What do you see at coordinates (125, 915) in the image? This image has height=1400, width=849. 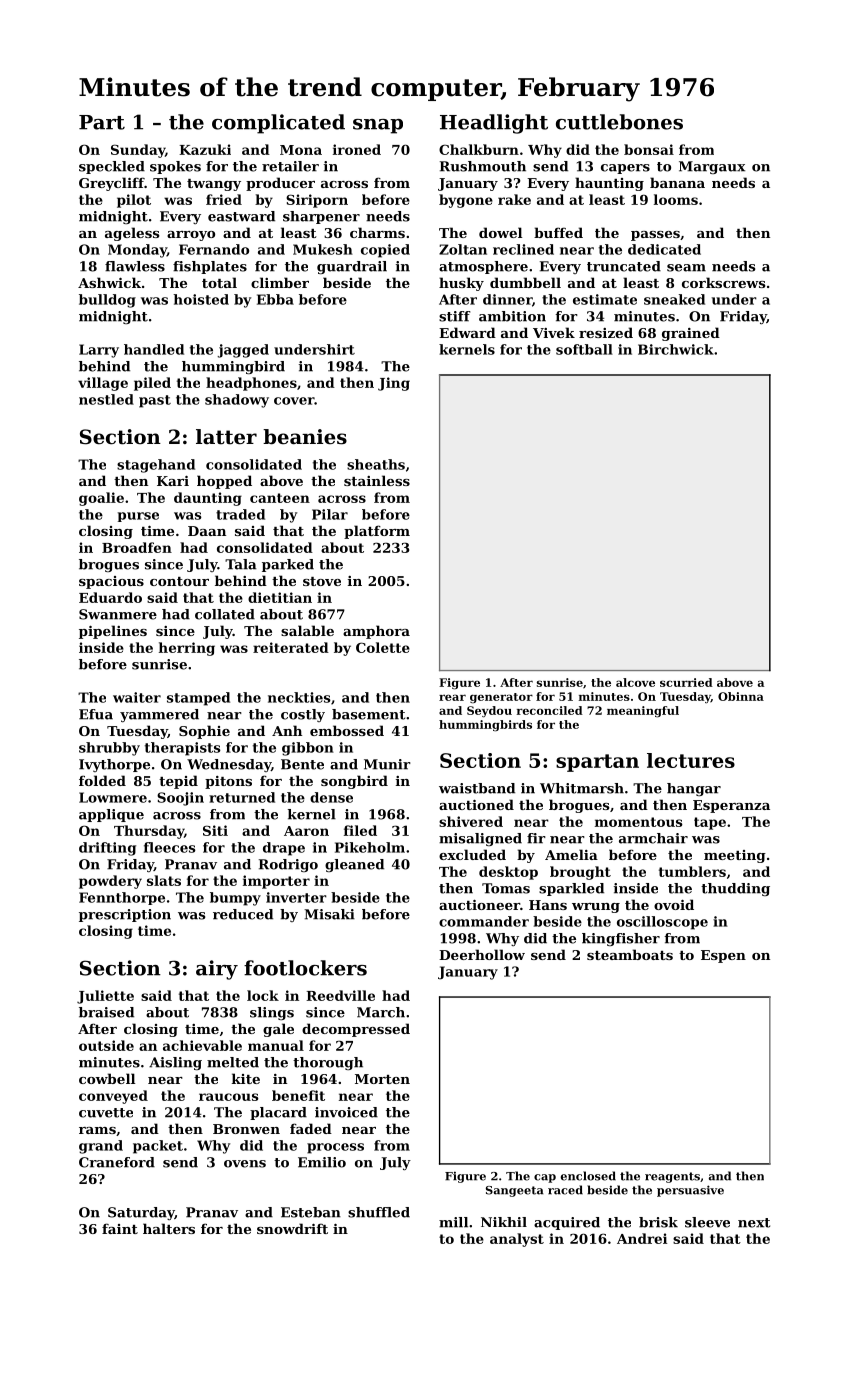 I see `prescription` at bounding box center [125, 915].
